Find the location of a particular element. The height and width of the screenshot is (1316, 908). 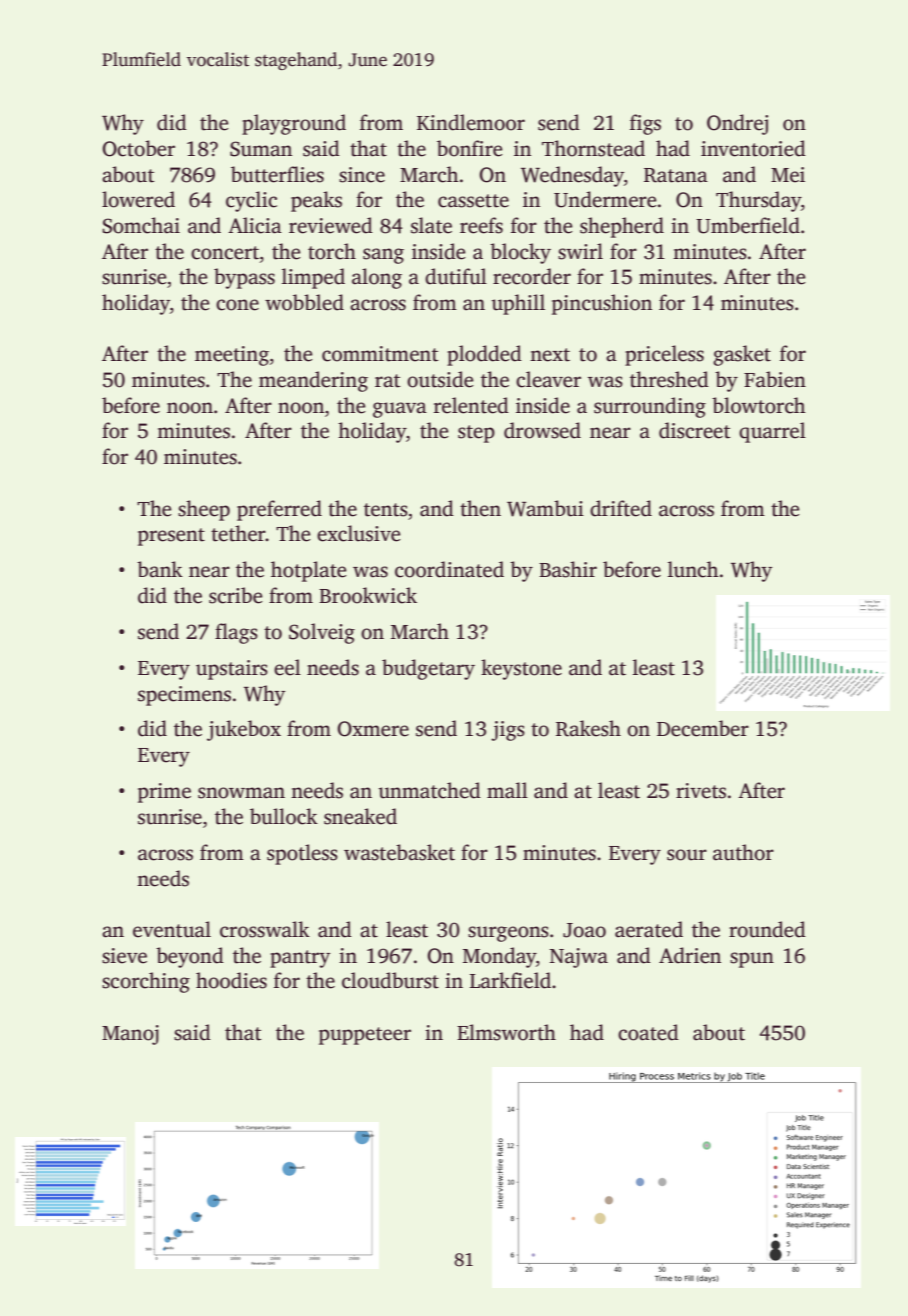

Ondrej is located at coordinates (737, 124).
